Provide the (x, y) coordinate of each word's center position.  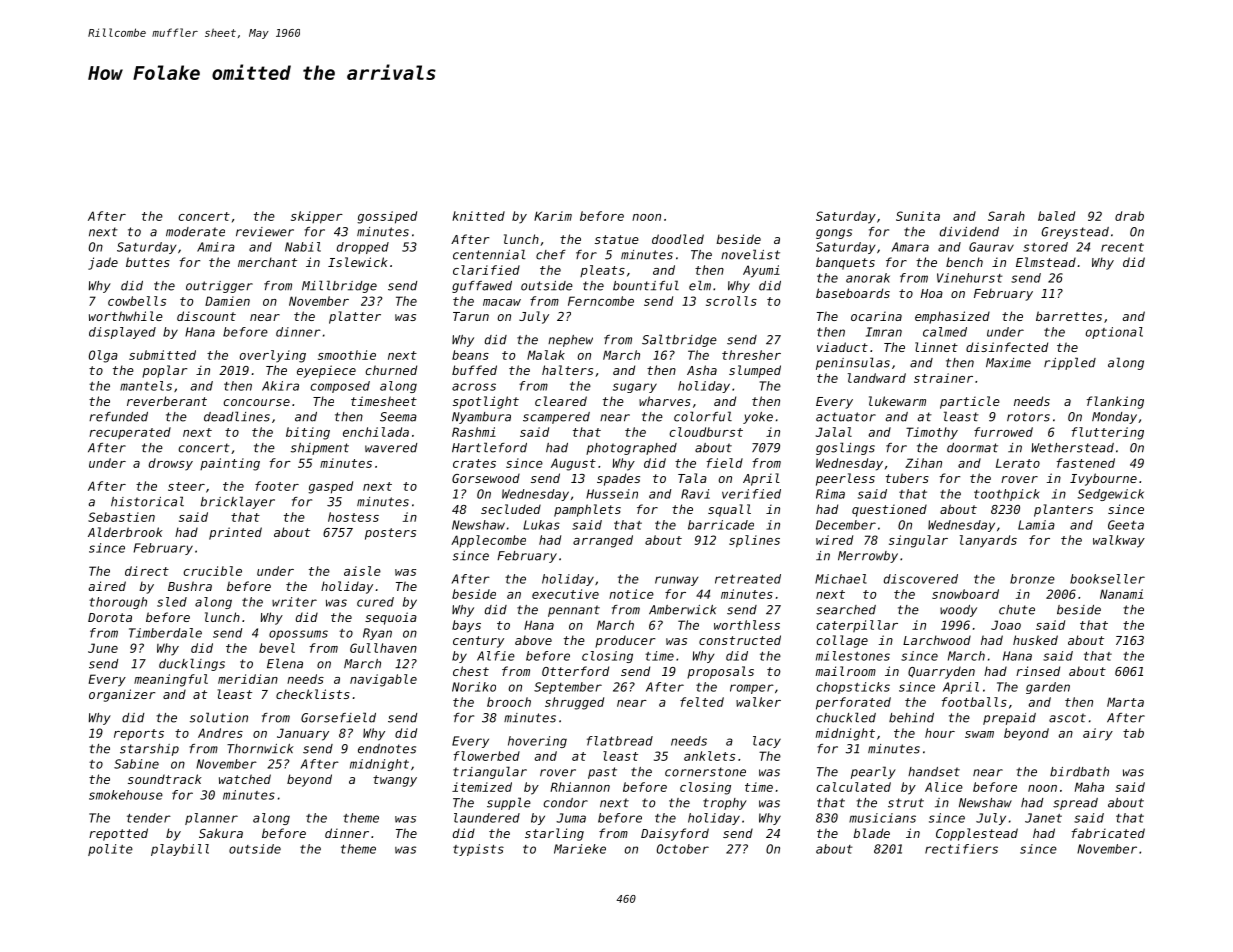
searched (846, 610)
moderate (195, 232)
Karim (553, 216)
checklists (313, 694)
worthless (747, 625)
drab (1129, 216)
